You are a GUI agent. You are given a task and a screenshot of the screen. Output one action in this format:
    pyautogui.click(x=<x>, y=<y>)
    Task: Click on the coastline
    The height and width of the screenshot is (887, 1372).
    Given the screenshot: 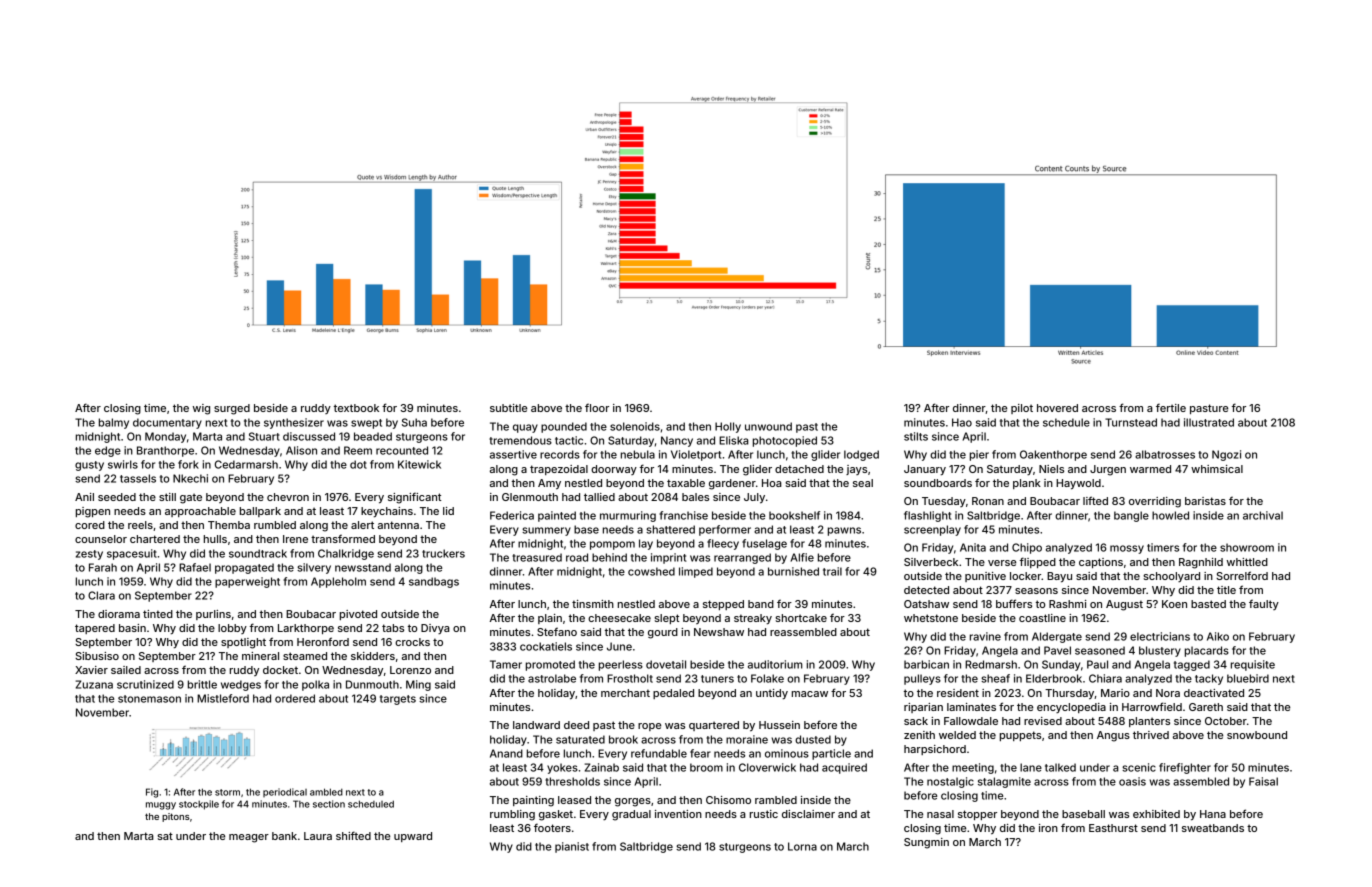 What is the action you would take?
    pyautogui.click(x=1042, y=618)
